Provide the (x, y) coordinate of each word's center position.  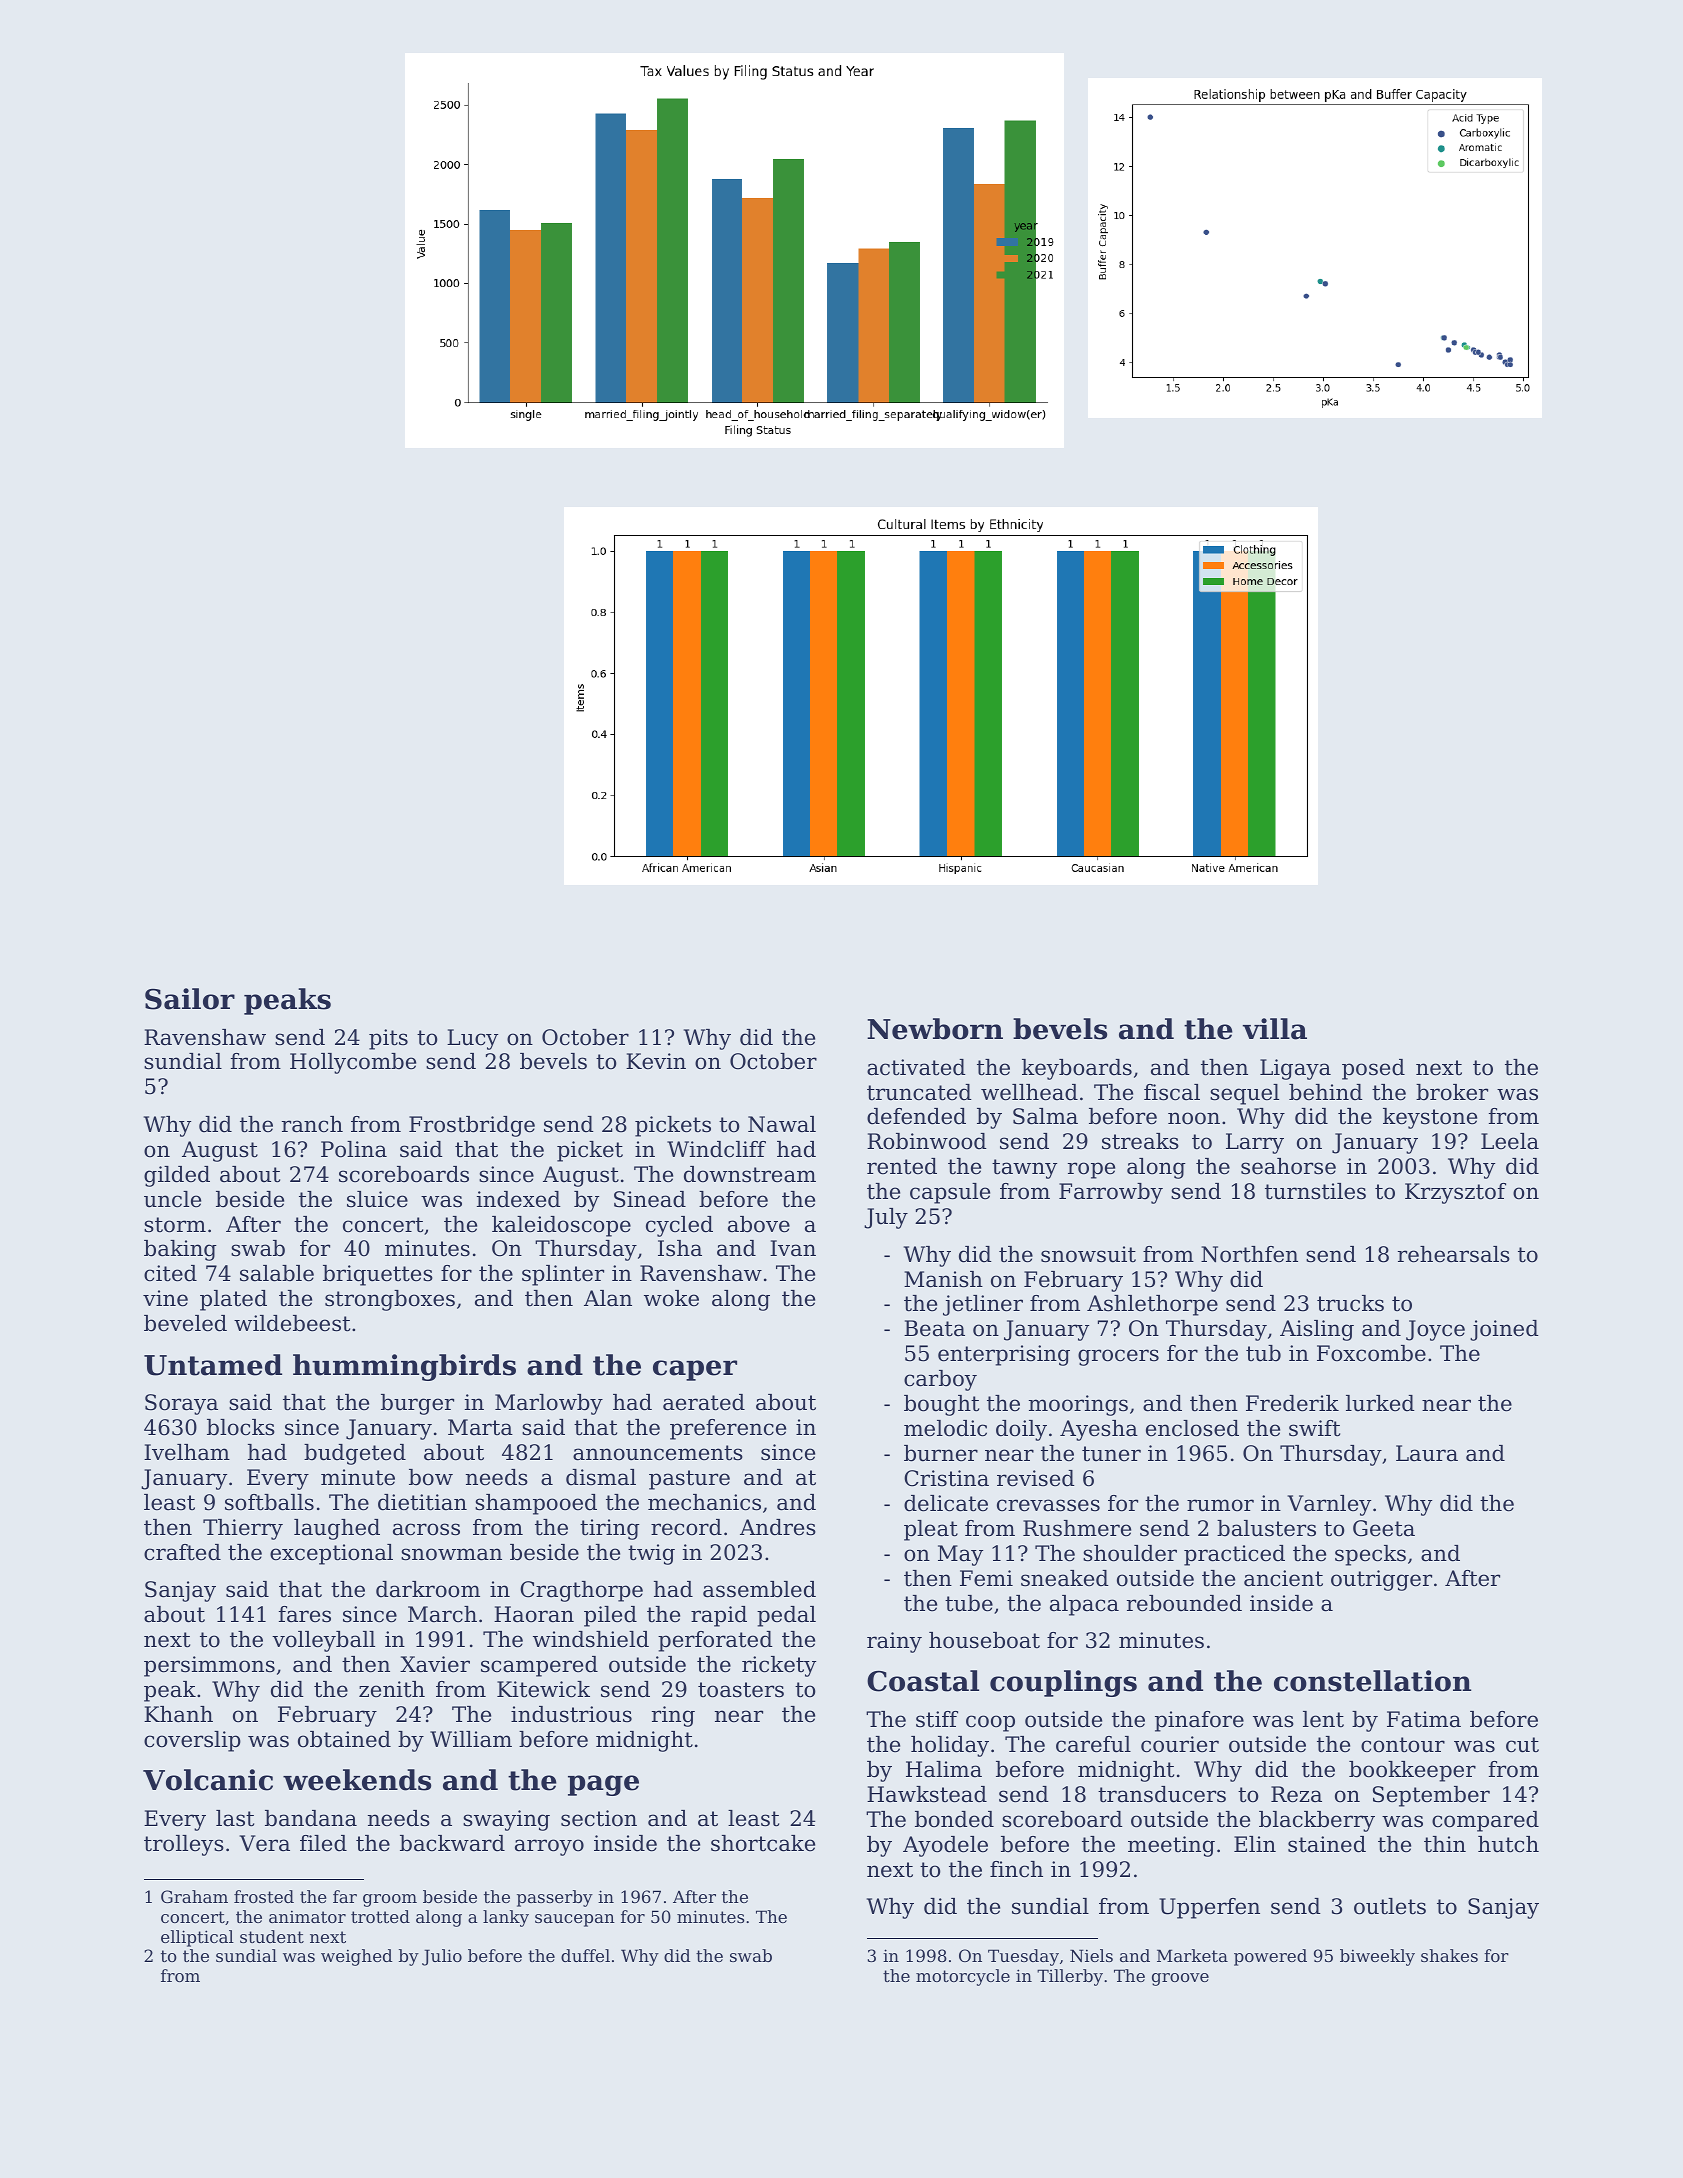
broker (1452, 1092)
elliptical (197, 1938)
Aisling (1317, 1330)
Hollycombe (353, 1063)
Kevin (656, 1061)
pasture (689, 1480)
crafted (182, 1552)
